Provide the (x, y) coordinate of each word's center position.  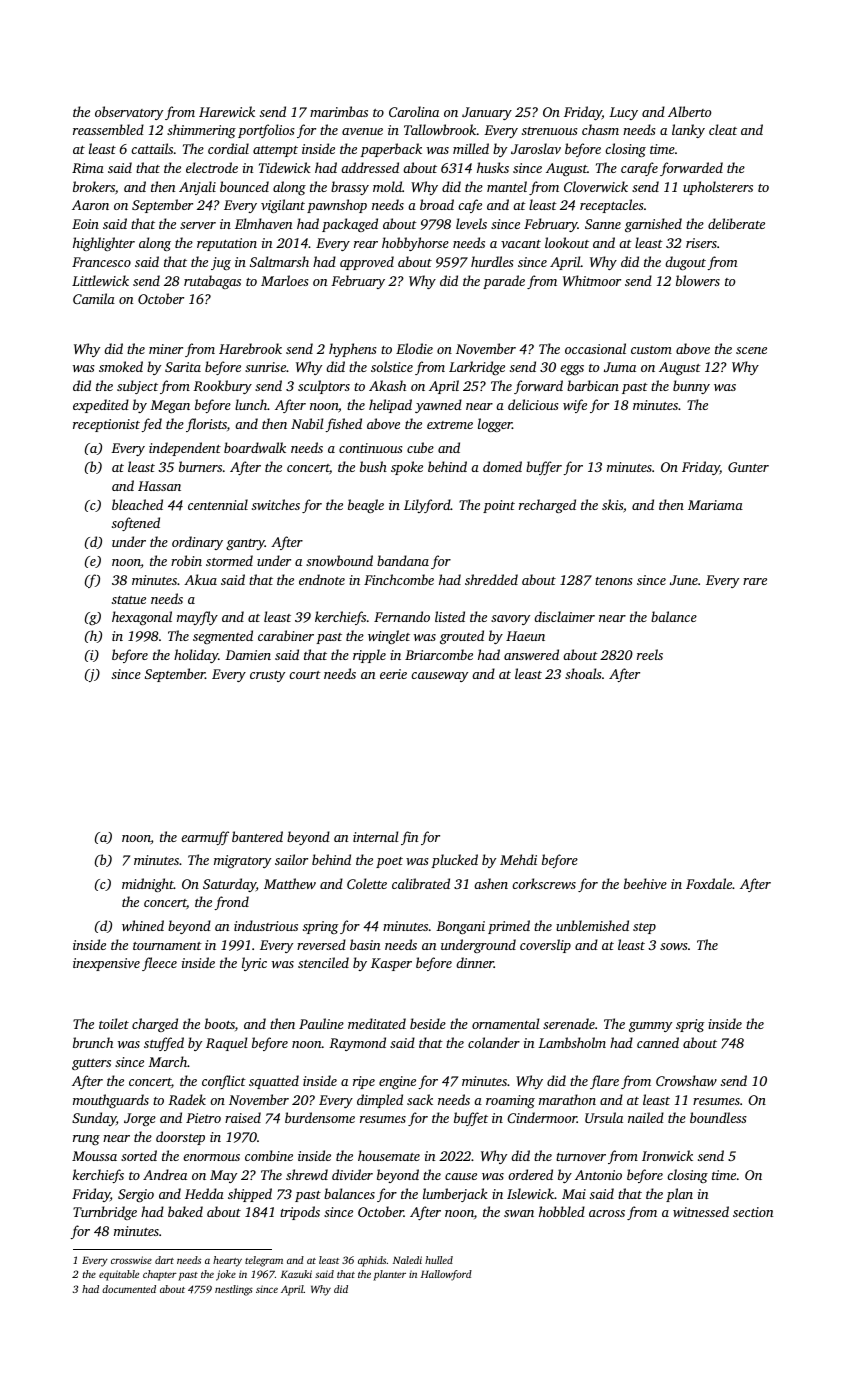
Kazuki (296, 1274)
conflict (224, 1082)
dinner (475, 962)
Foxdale (709, 883)
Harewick (227, 111)
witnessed (701, 1211)
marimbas (339, 111)
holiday (196, 656)
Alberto (689, 111)
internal (376, 836)
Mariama (715, 505)
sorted (139, 1155)
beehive (645, 883)
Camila (94, 298)
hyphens (353, 350)
